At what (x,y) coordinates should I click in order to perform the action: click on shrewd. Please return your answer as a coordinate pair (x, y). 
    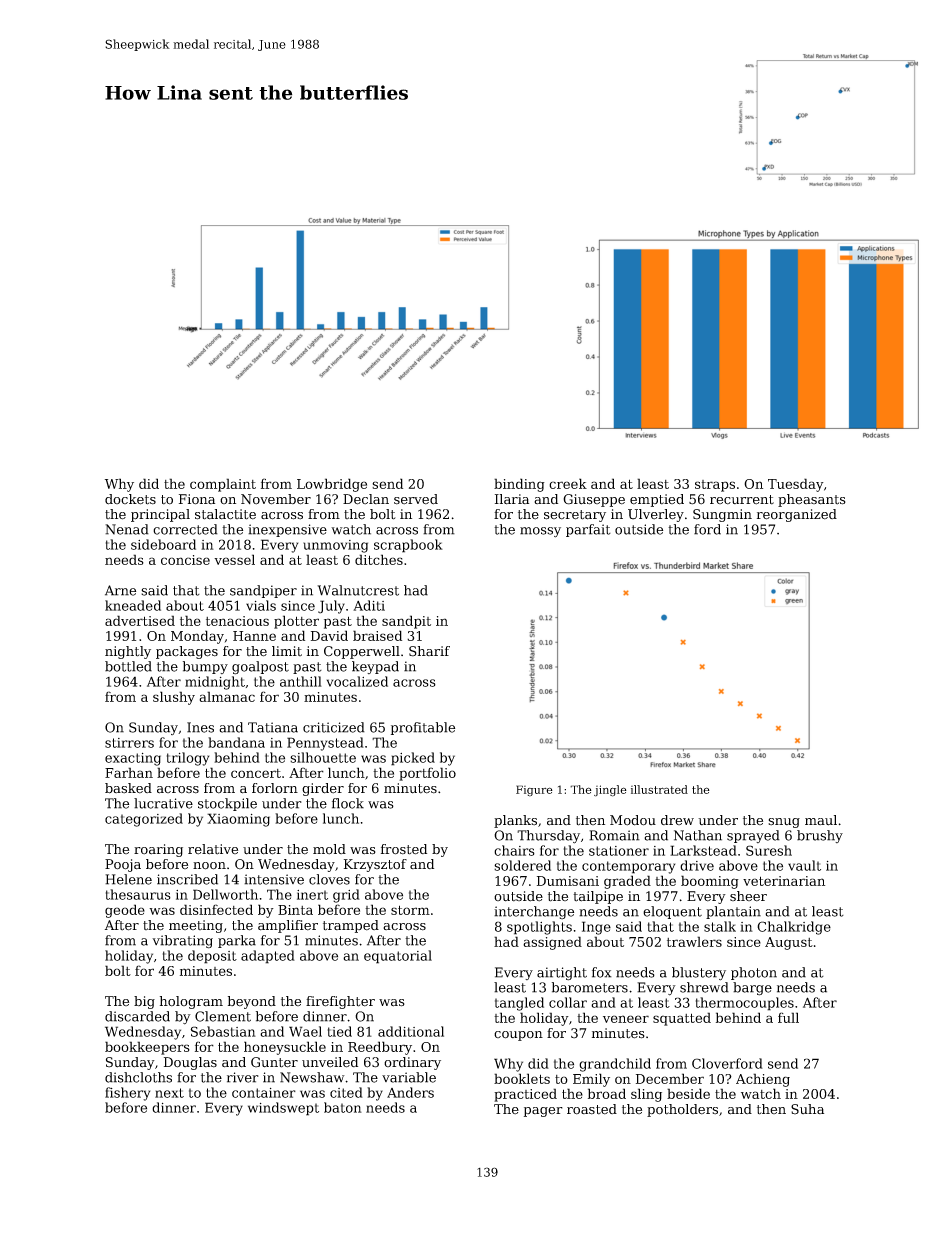
    Looking at the image, I should click on (704, 987).
